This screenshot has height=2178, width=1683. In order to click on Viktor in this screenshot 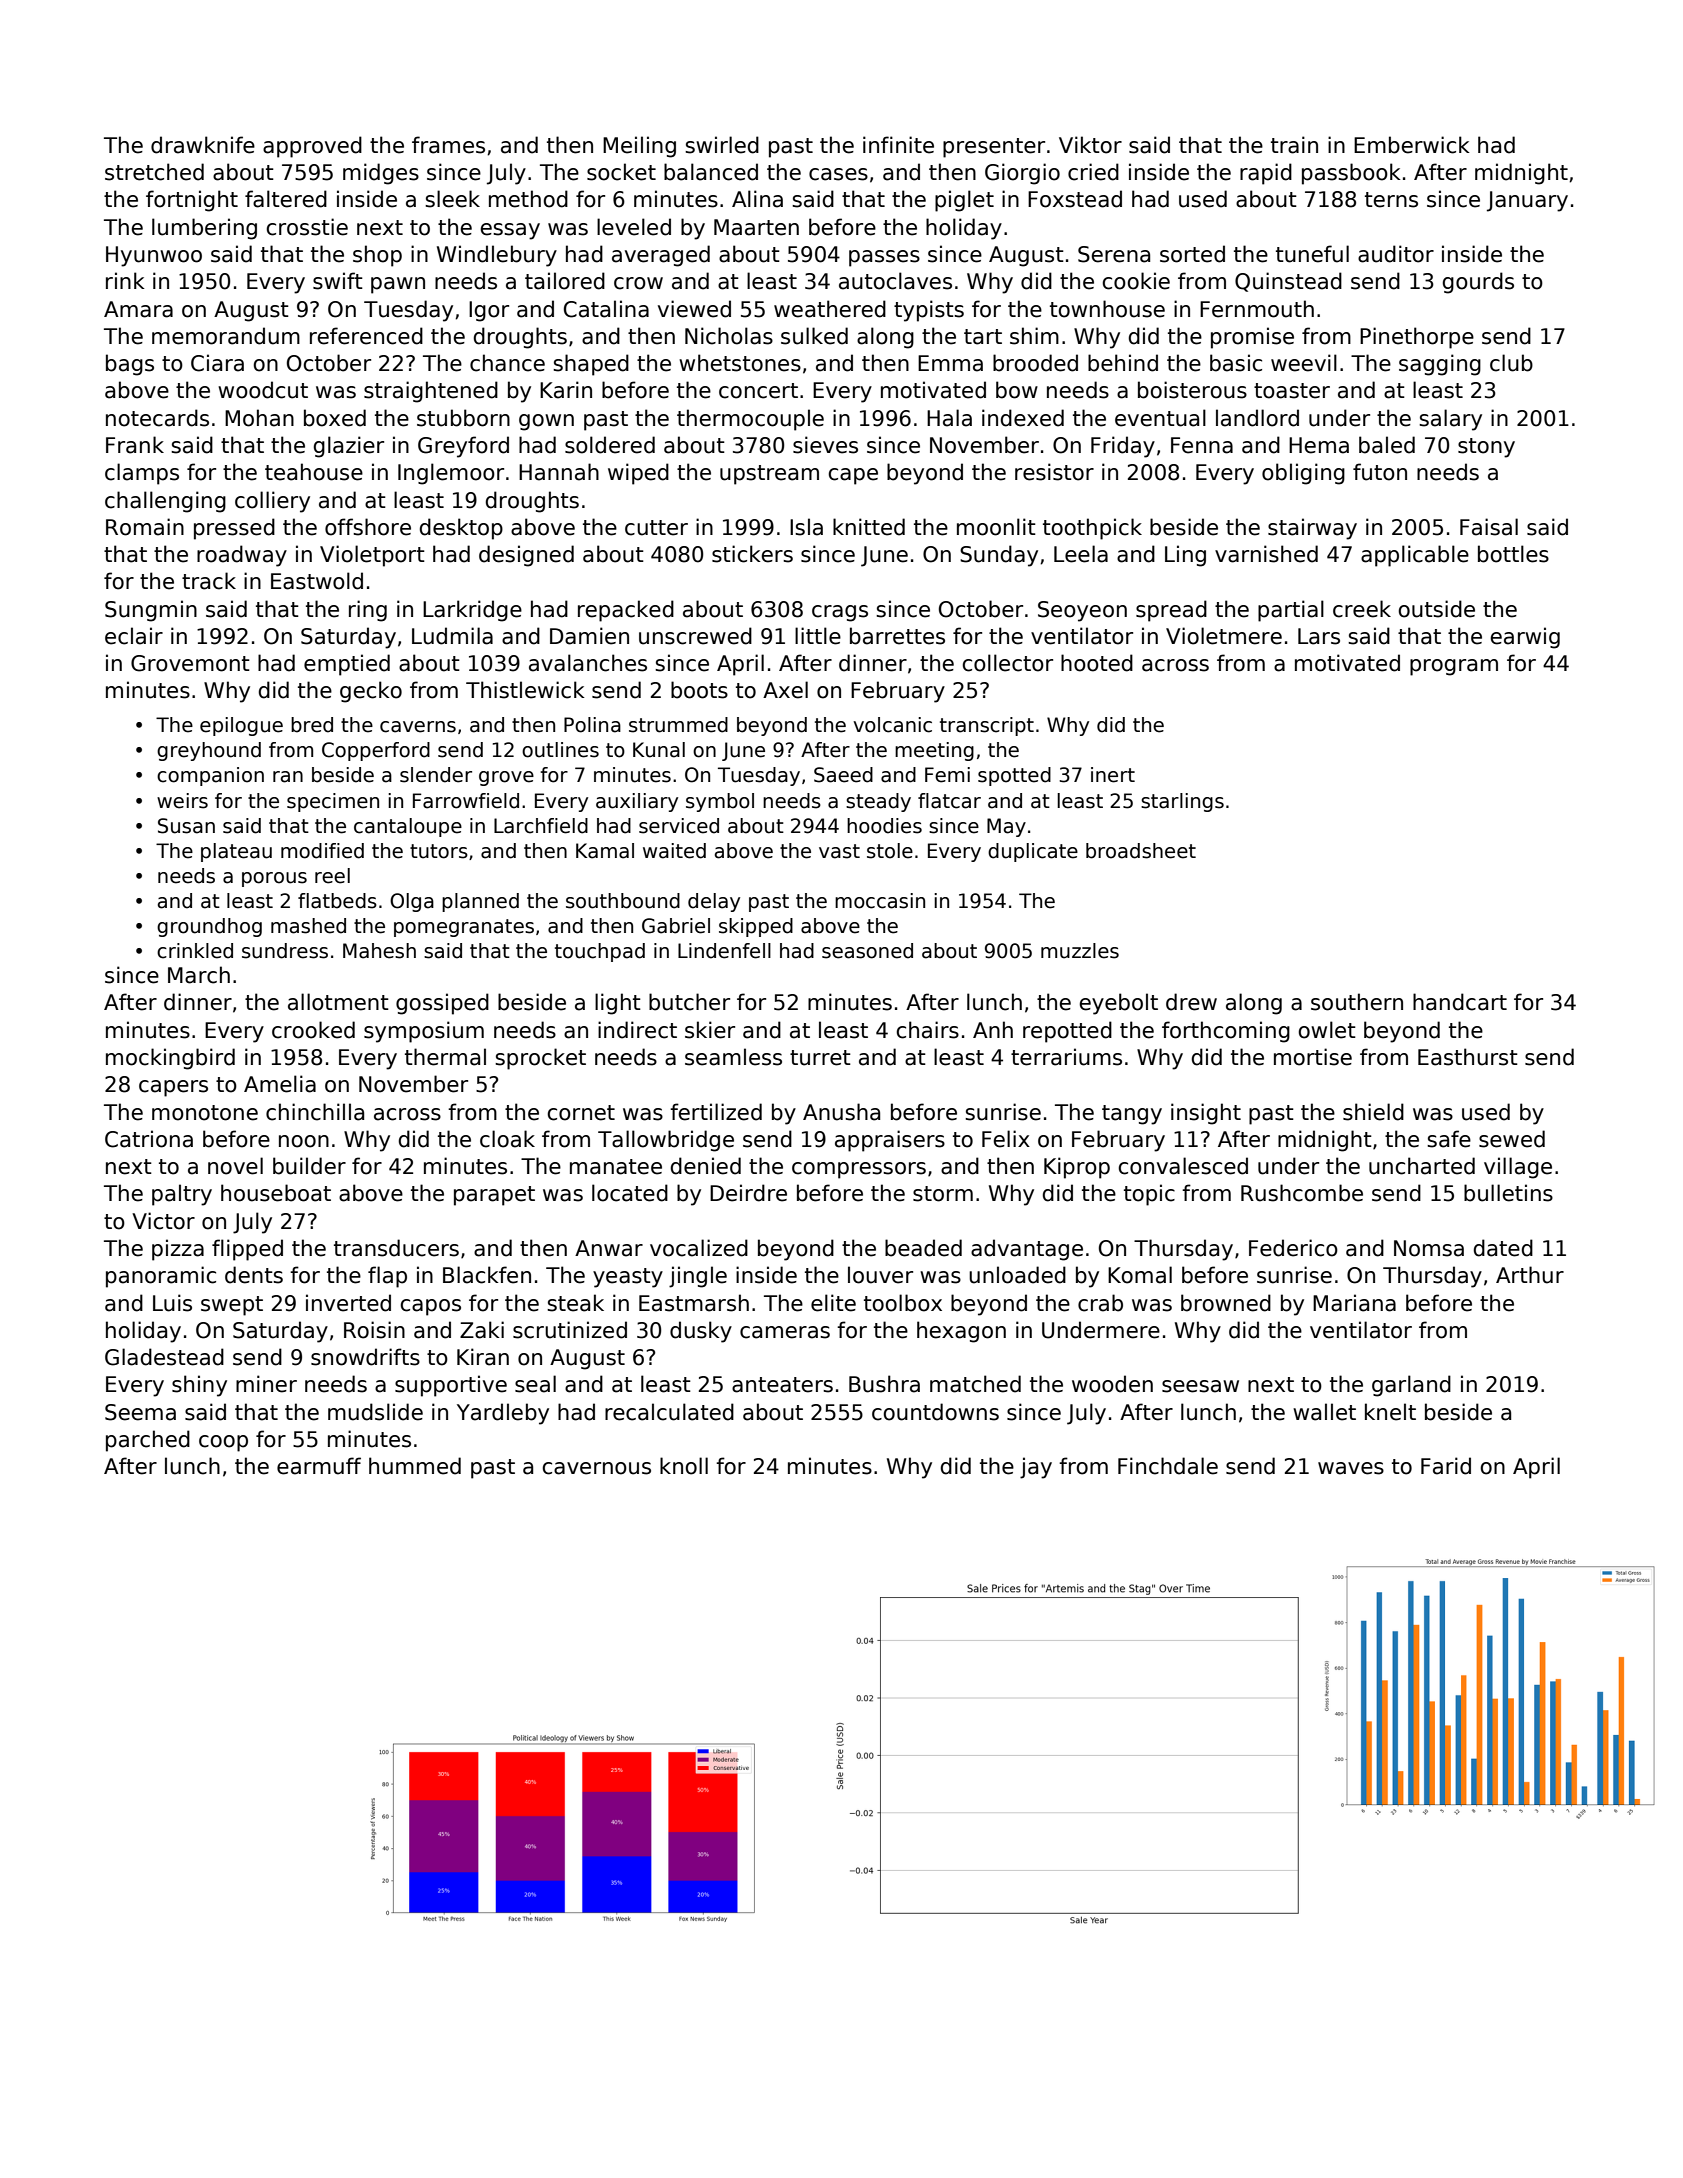, I will do `click(1090, 145)`.
